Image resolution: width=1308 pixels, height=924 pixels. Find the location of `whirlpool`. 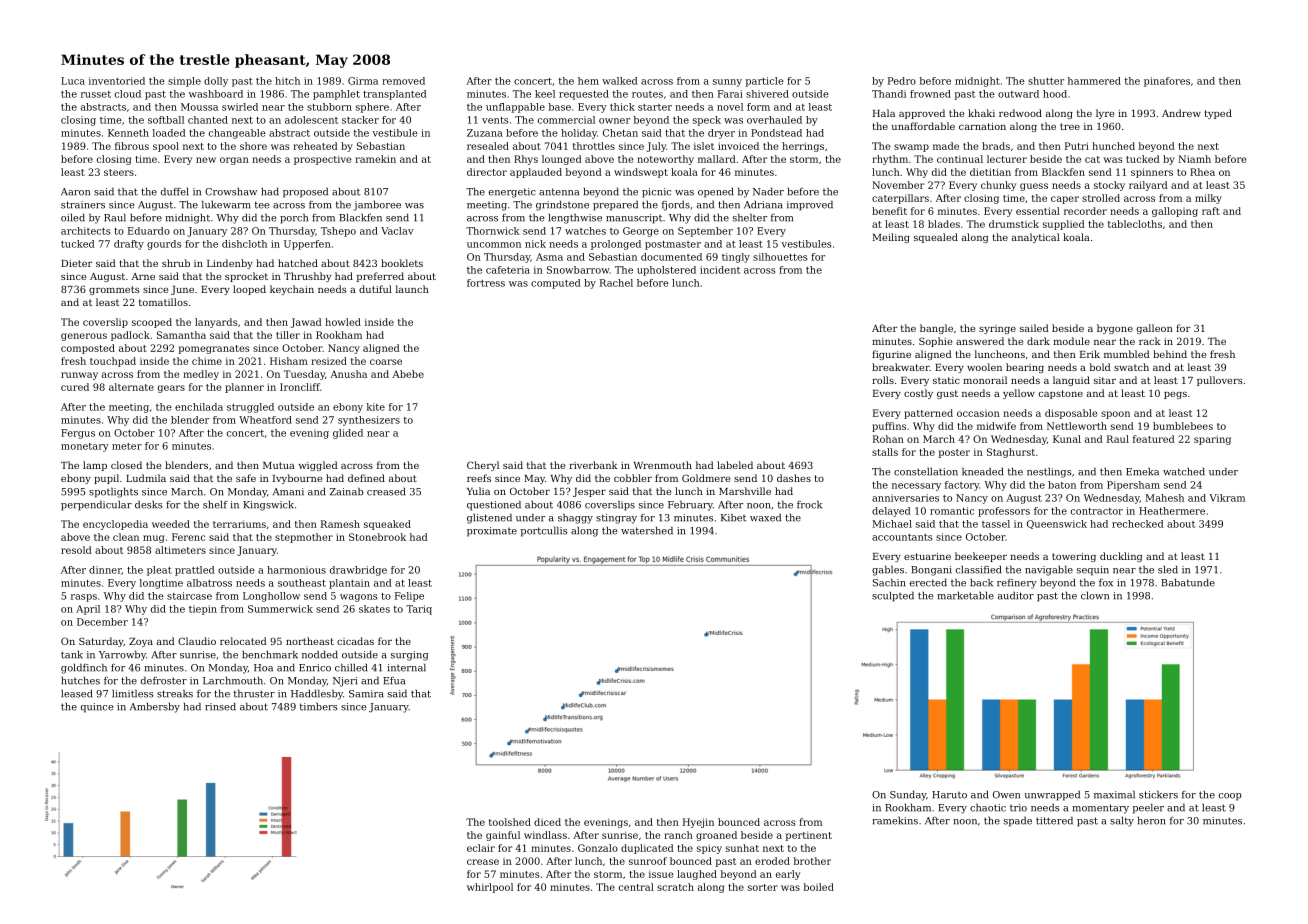

whirlpool is located at coordinates (490, 888).
